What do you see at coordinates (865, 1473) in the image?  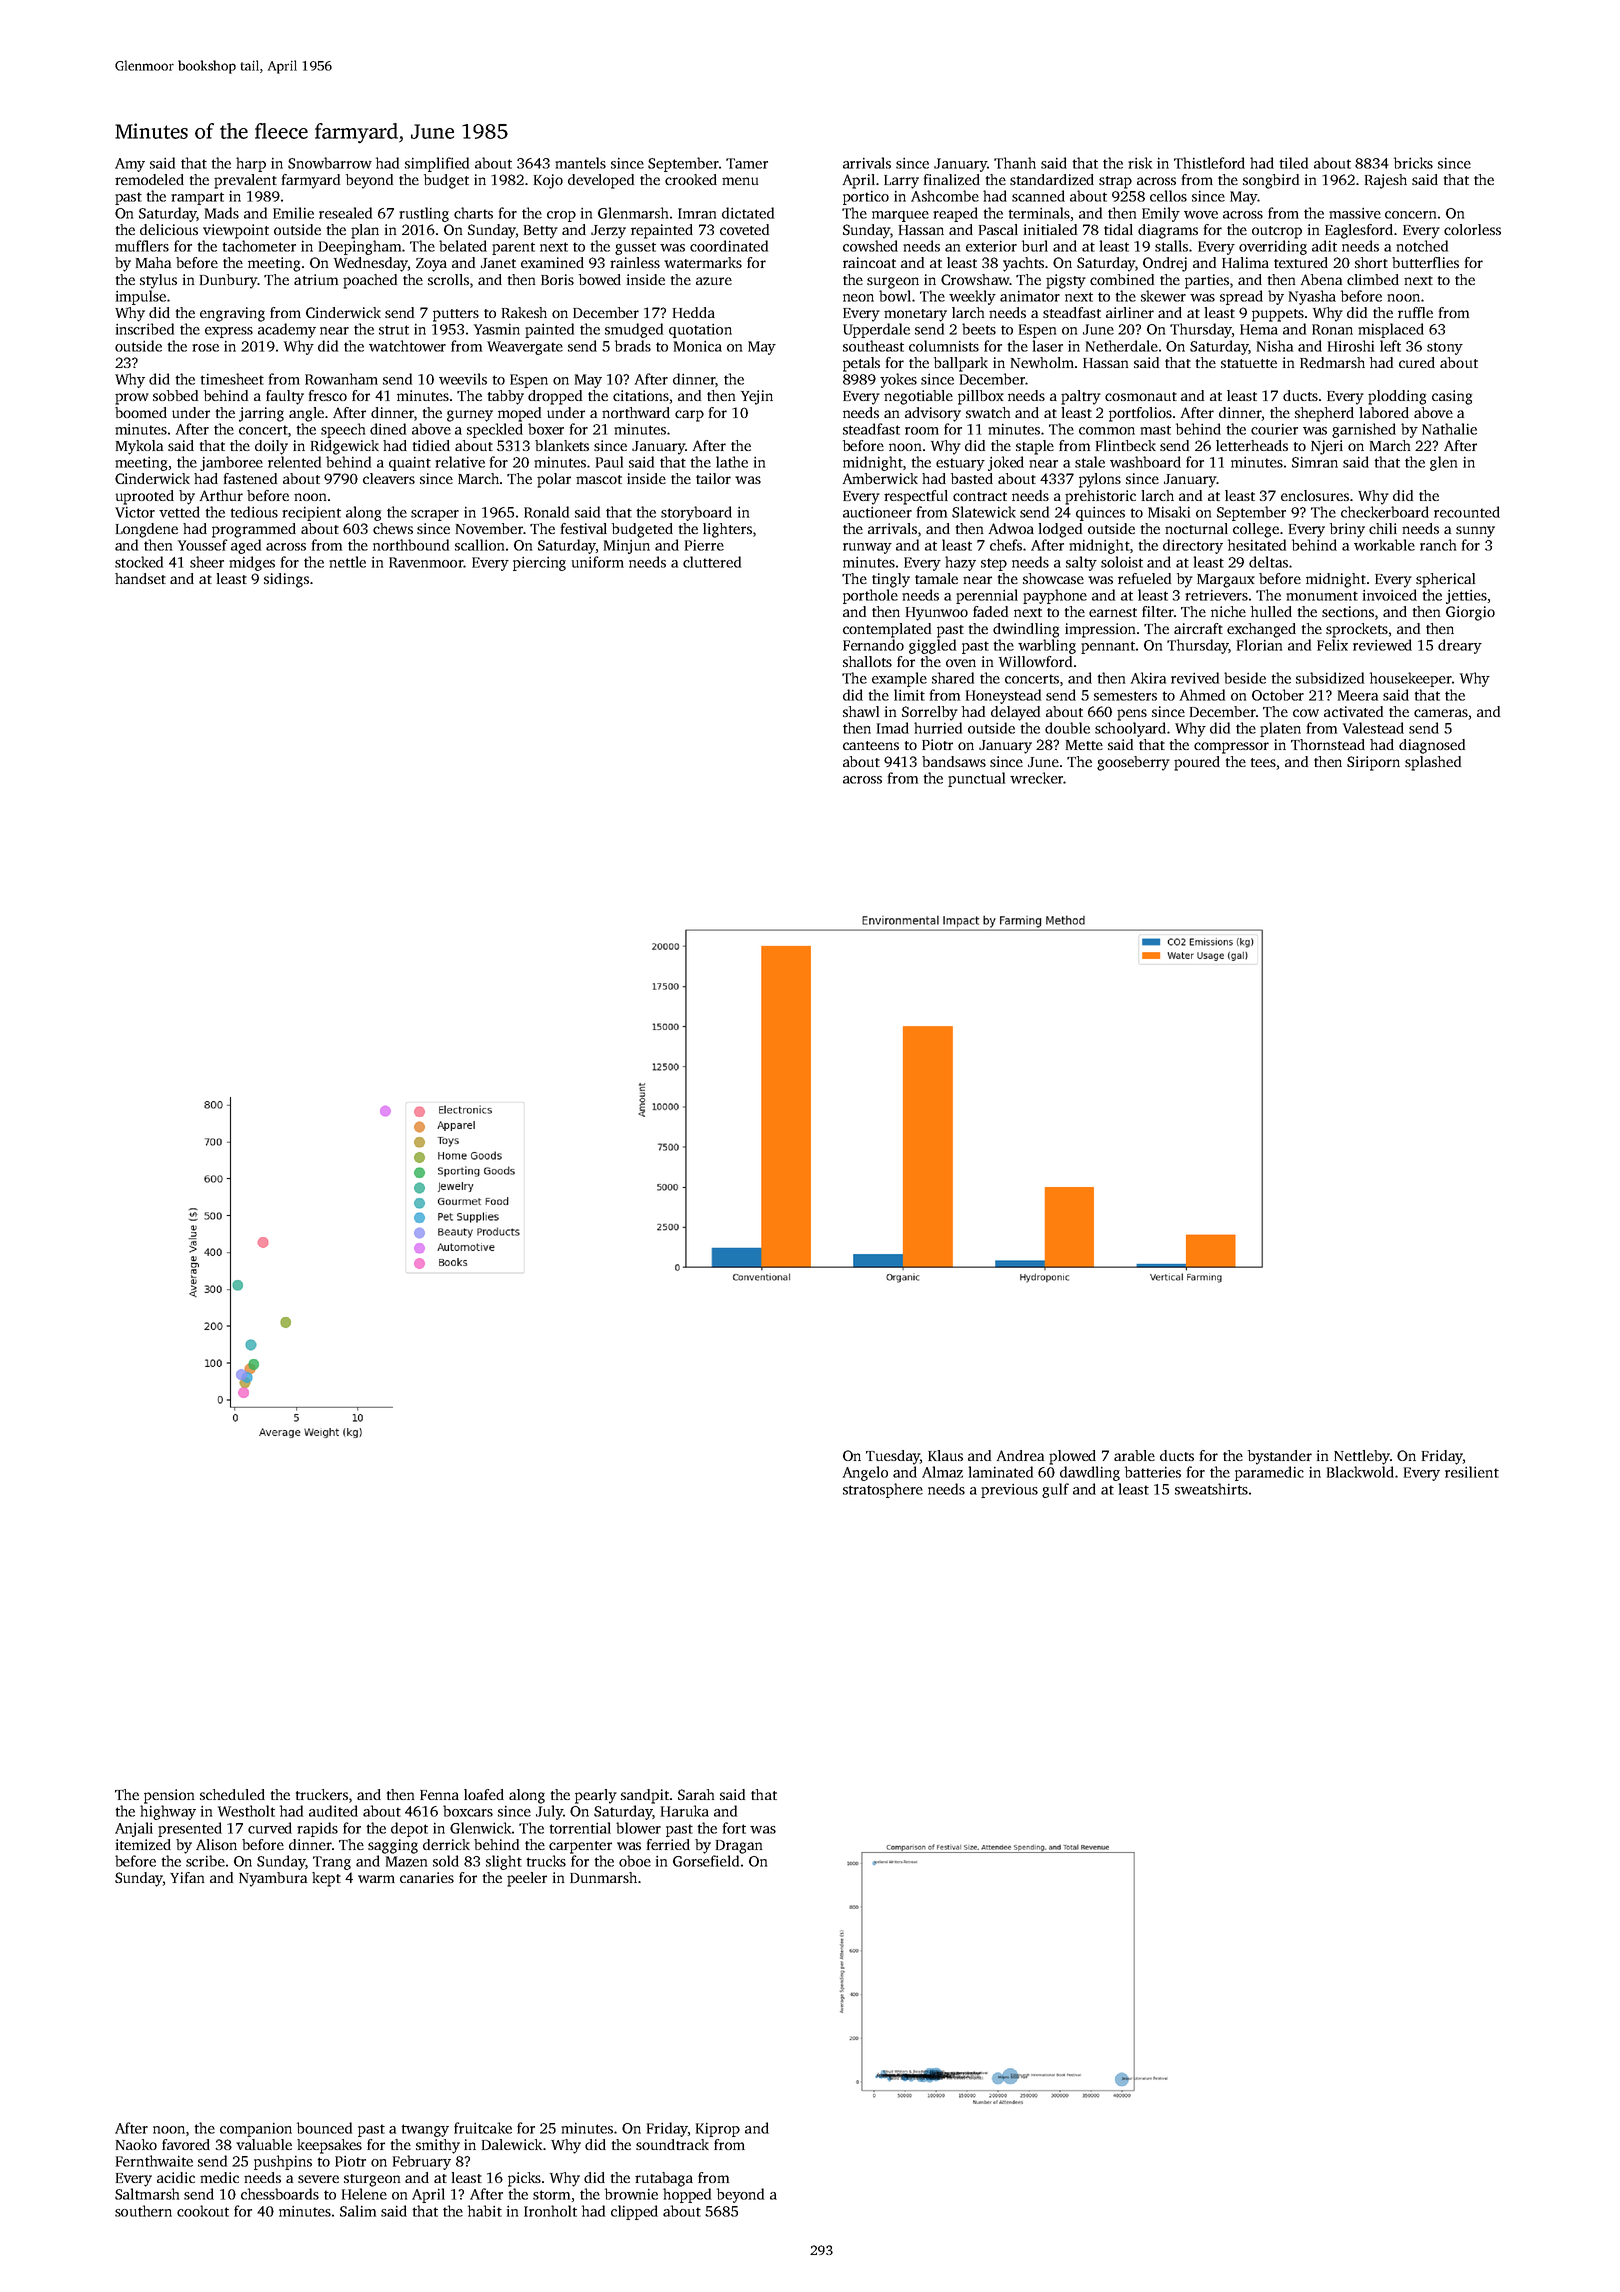 I see `Angelo` at bounding box center [865, 1473].
